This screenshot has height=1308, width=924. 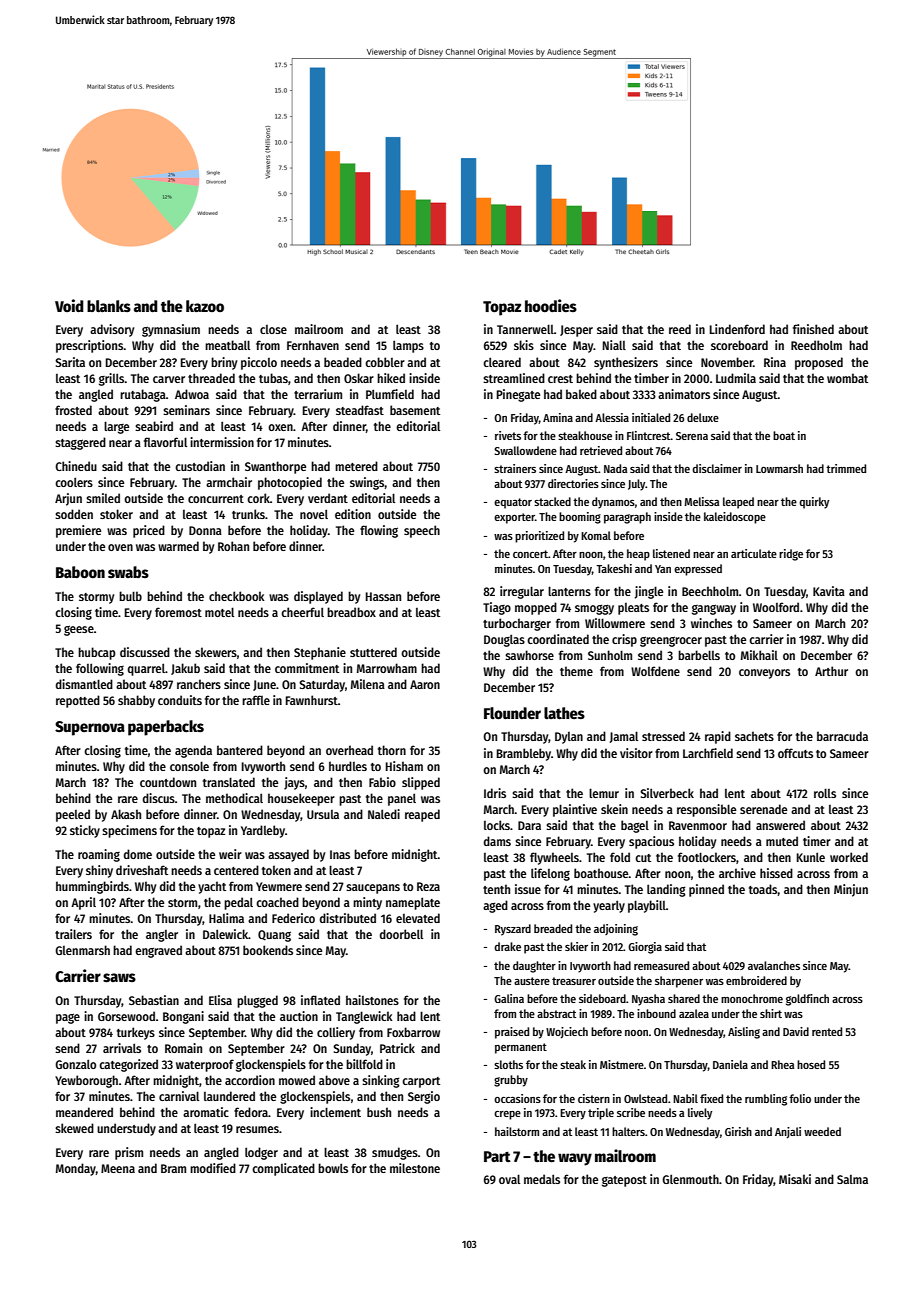 What do you see at coordinates (250, 1080) in the screenshot?
I see `accordion` at bounding box center [250, 1080].
